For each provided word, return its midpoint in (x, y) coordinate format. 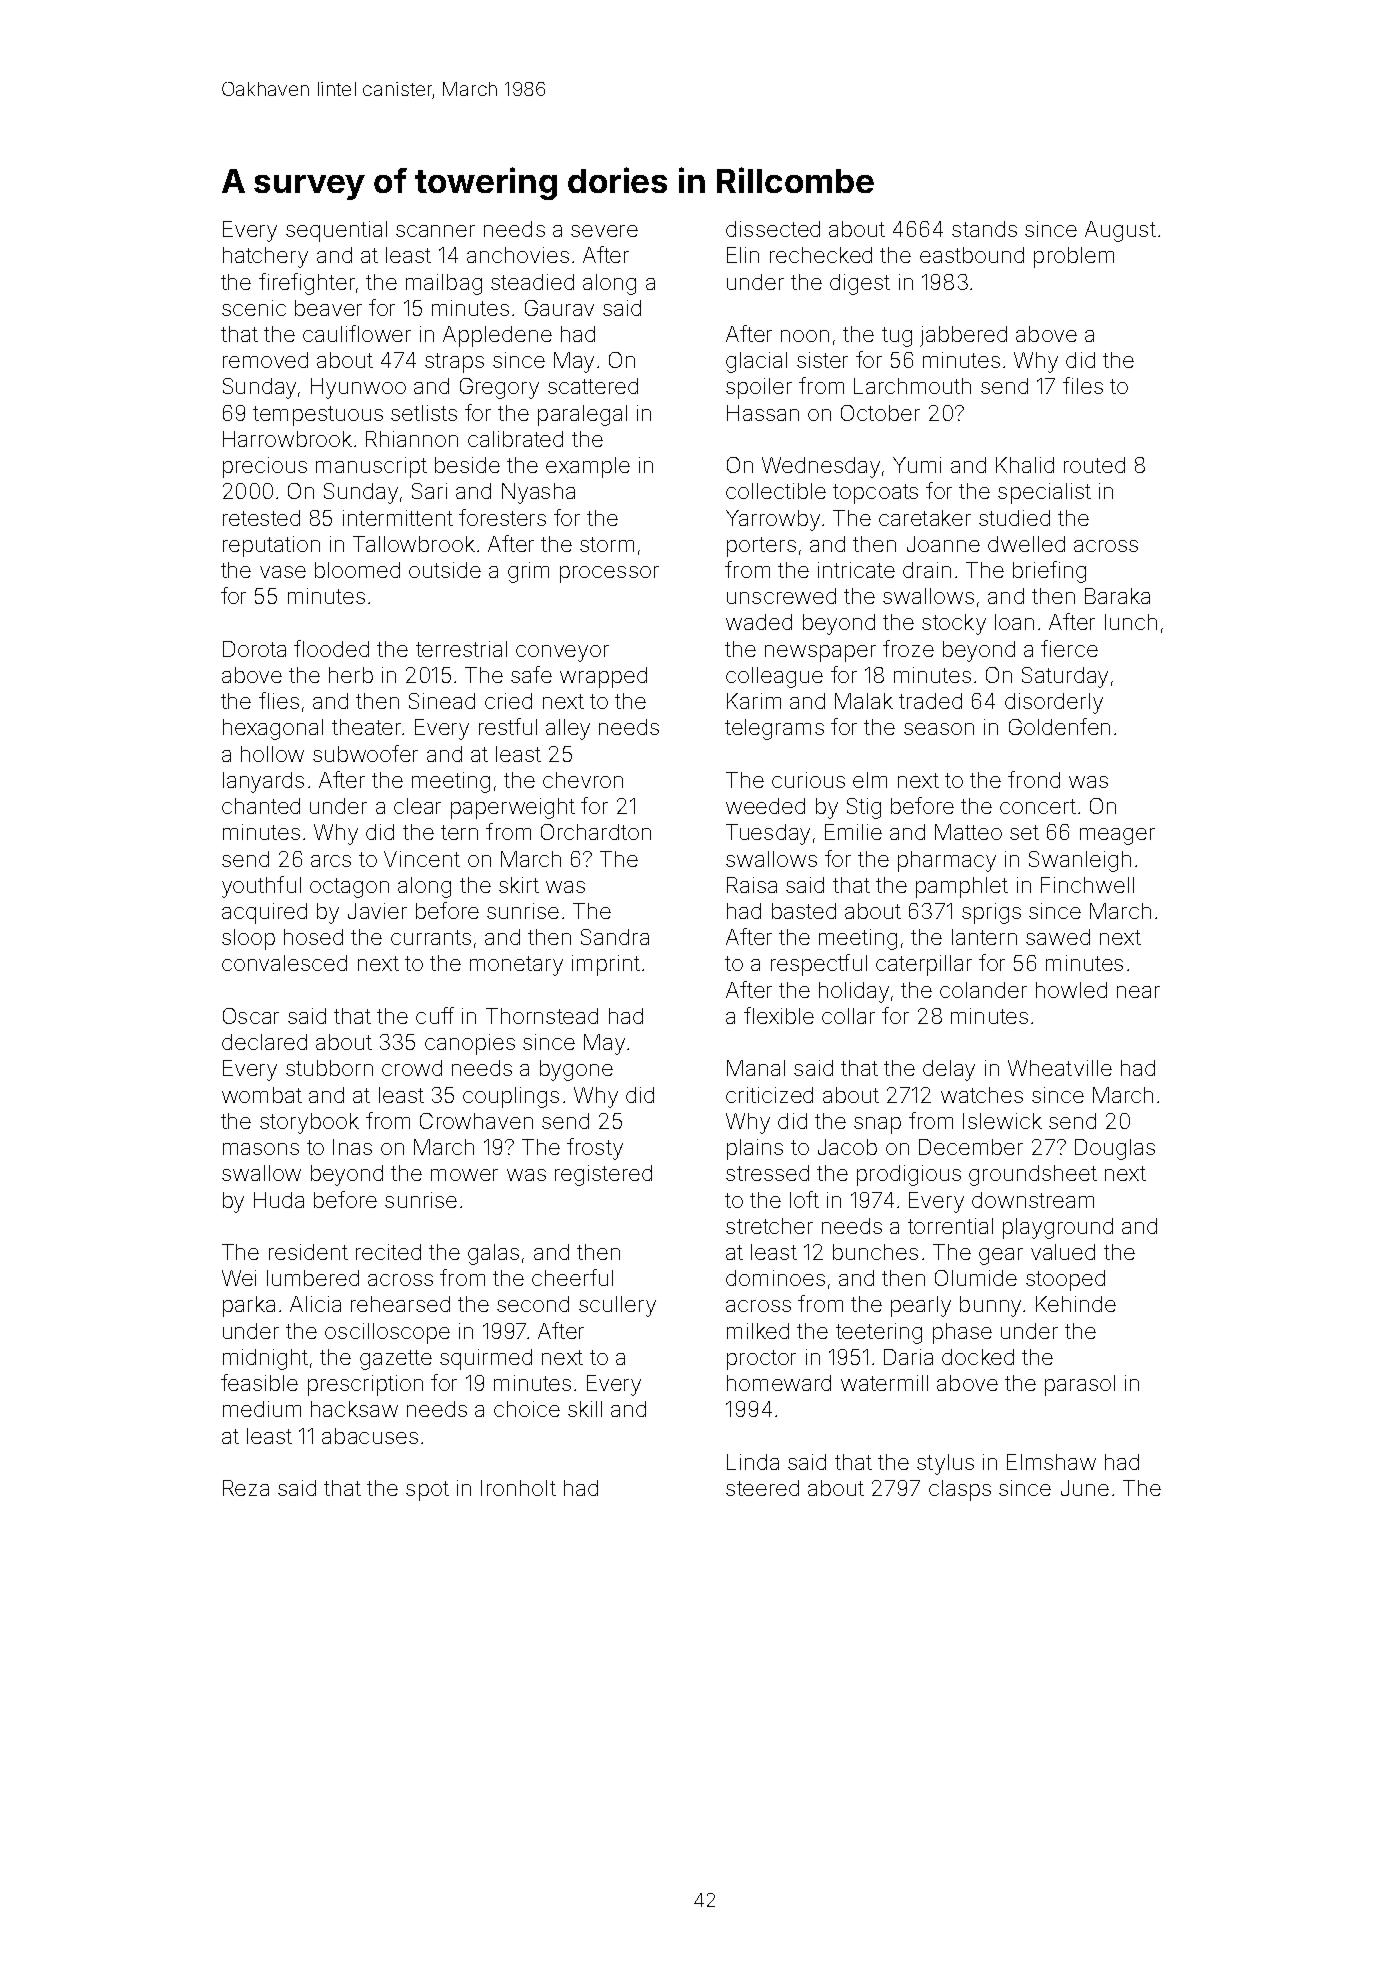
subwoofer (365, 753)
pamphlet (962, 887)
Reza (246, 1488)
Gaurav (559, 308)
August (1120, 231)
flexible (779, 1015)
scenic (254, 308)
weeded (765, 806)
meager (1117, 836)
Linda (753, 1462)
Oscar (251, 1016)
